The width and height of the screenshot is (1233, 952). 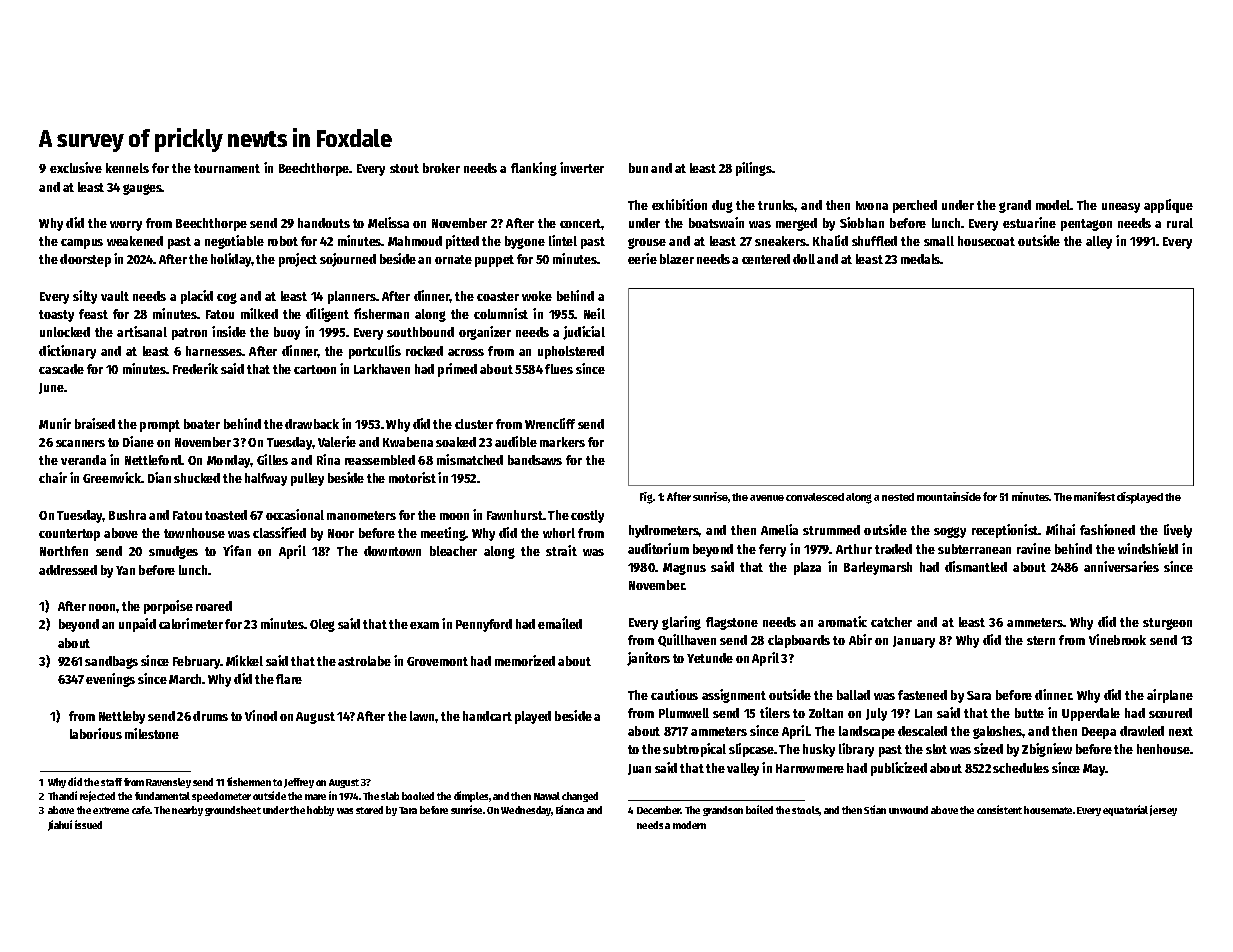 I want to click on tournament, so click(x=227, y=168).
